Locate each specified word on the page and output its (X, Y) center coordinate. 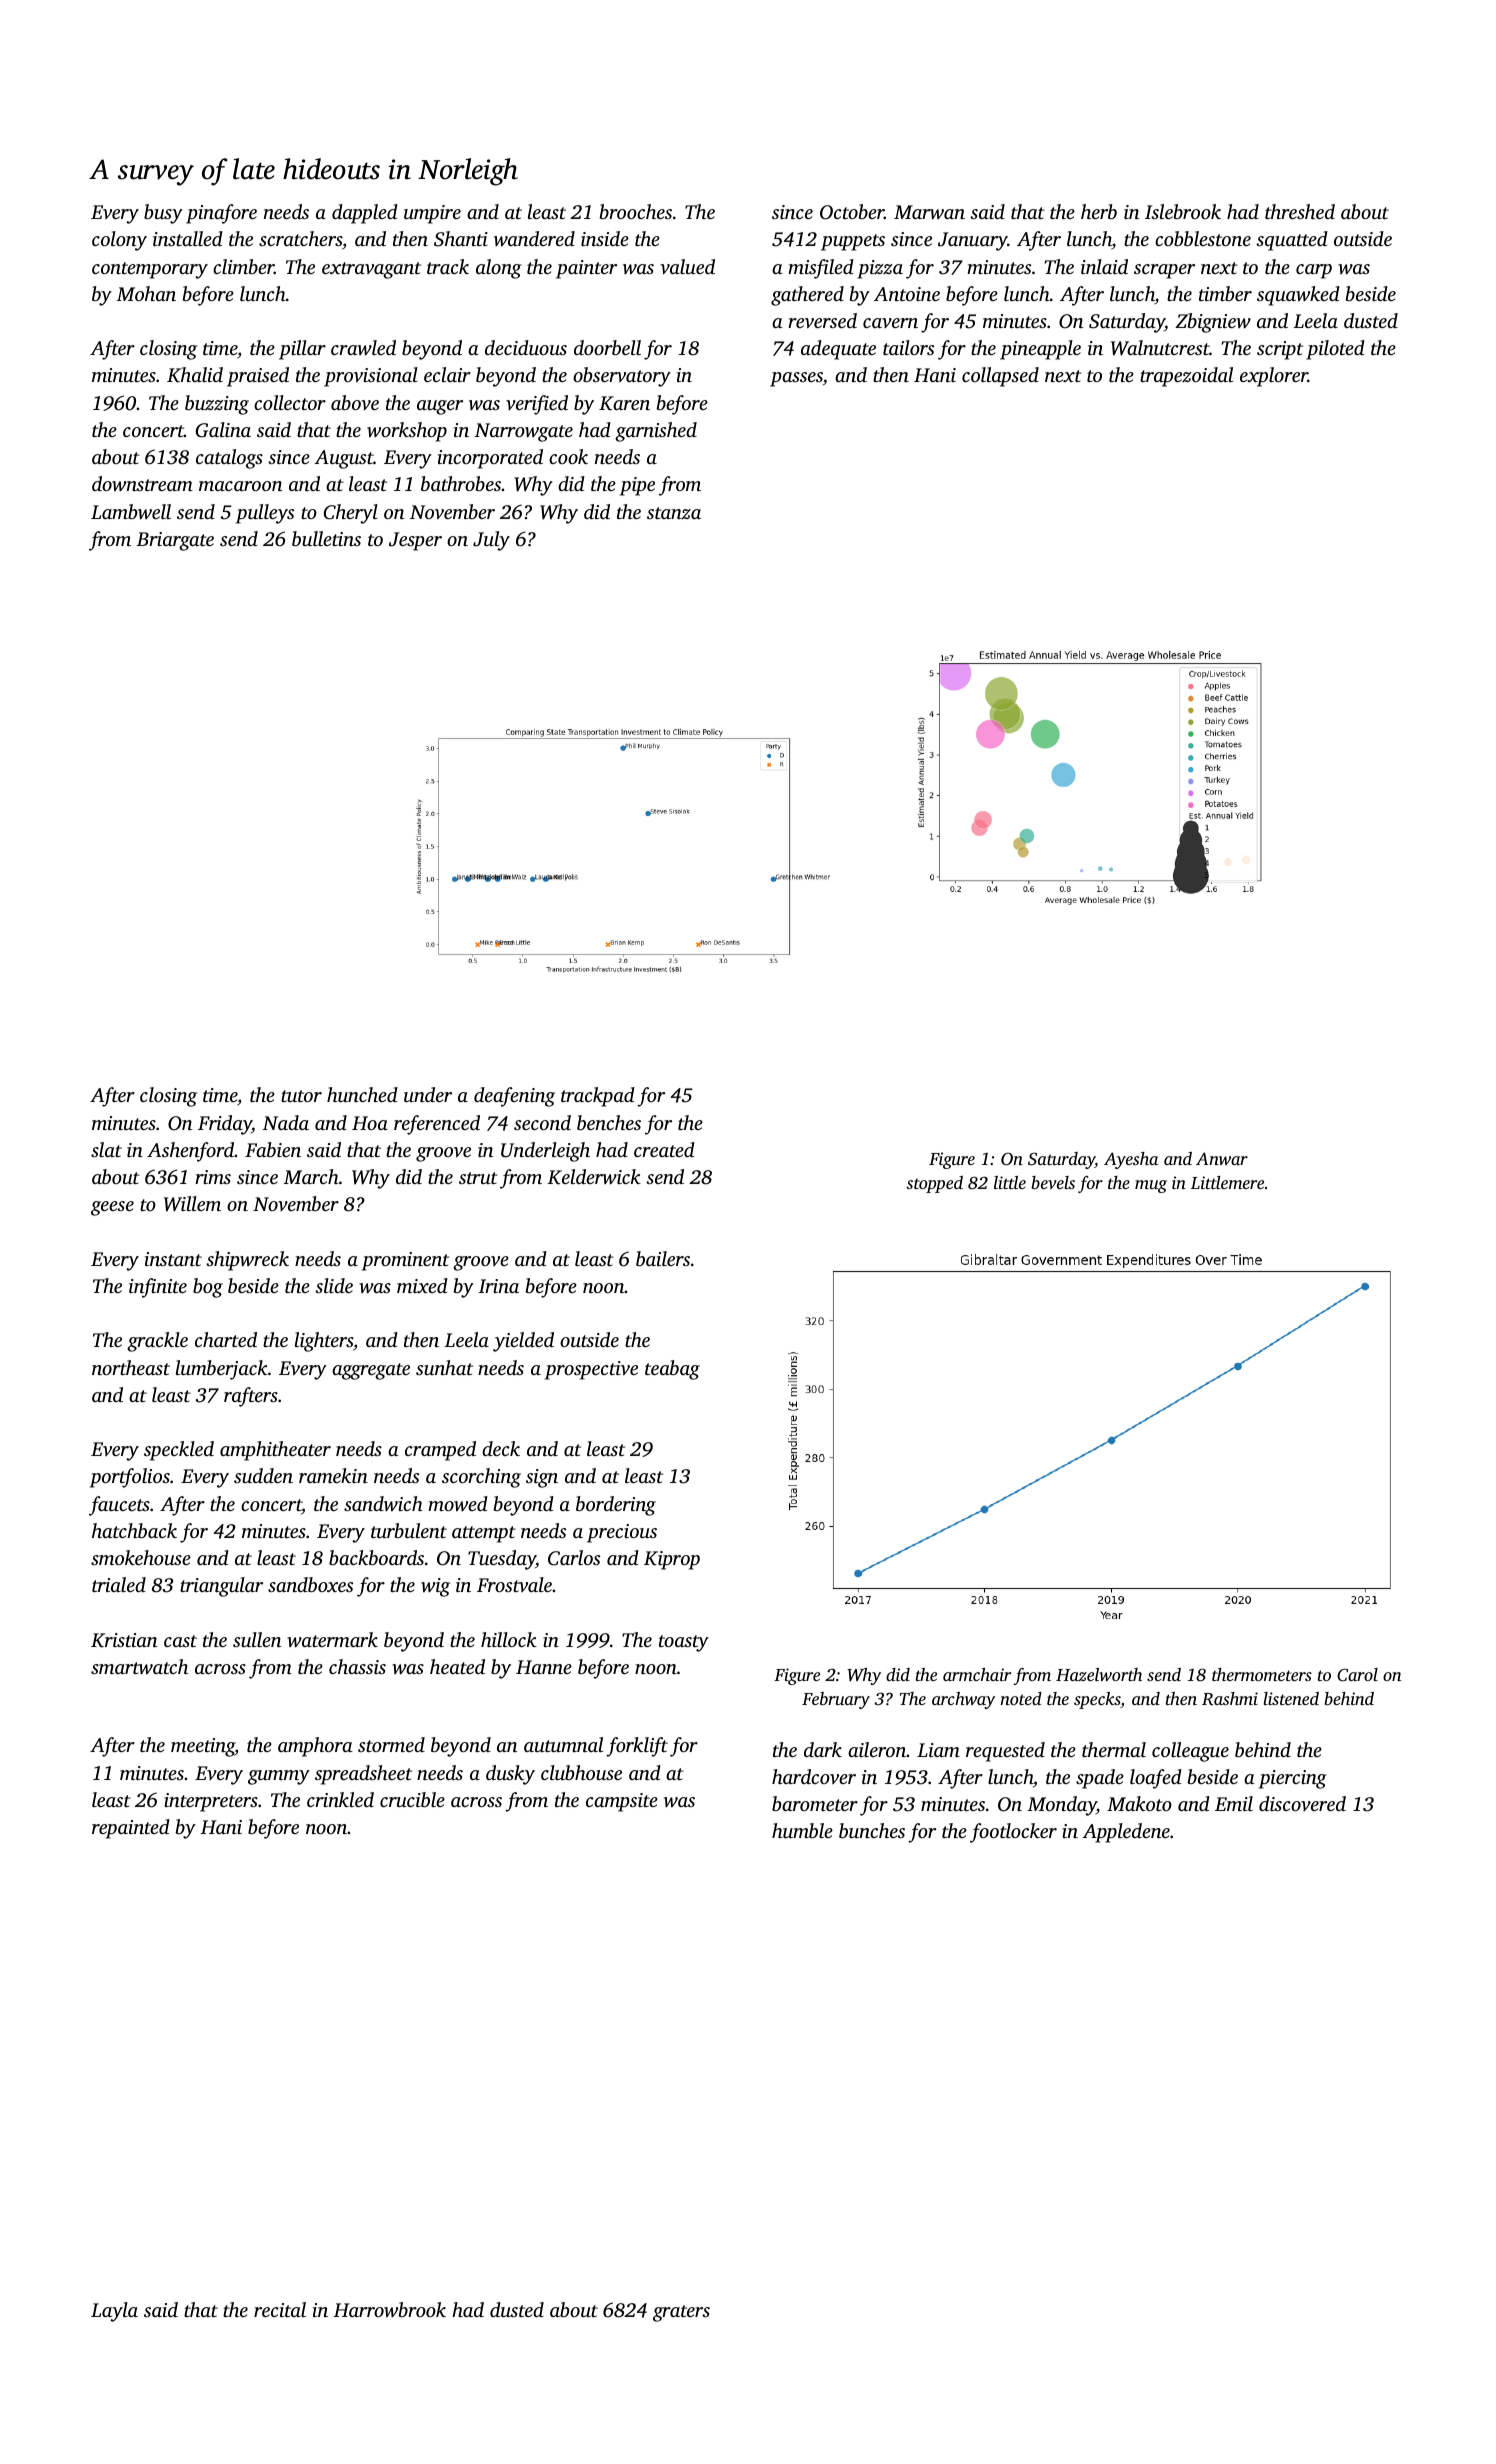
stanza (674, 513)
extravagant (371, 270)
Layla (114, 2312)
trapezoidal (1186, 377)
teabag (672, 1370)
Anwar (1222, 1158)
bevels (1053, 1182)
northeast (131, 1367)
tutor (301, 1096)
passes (796, 379)
